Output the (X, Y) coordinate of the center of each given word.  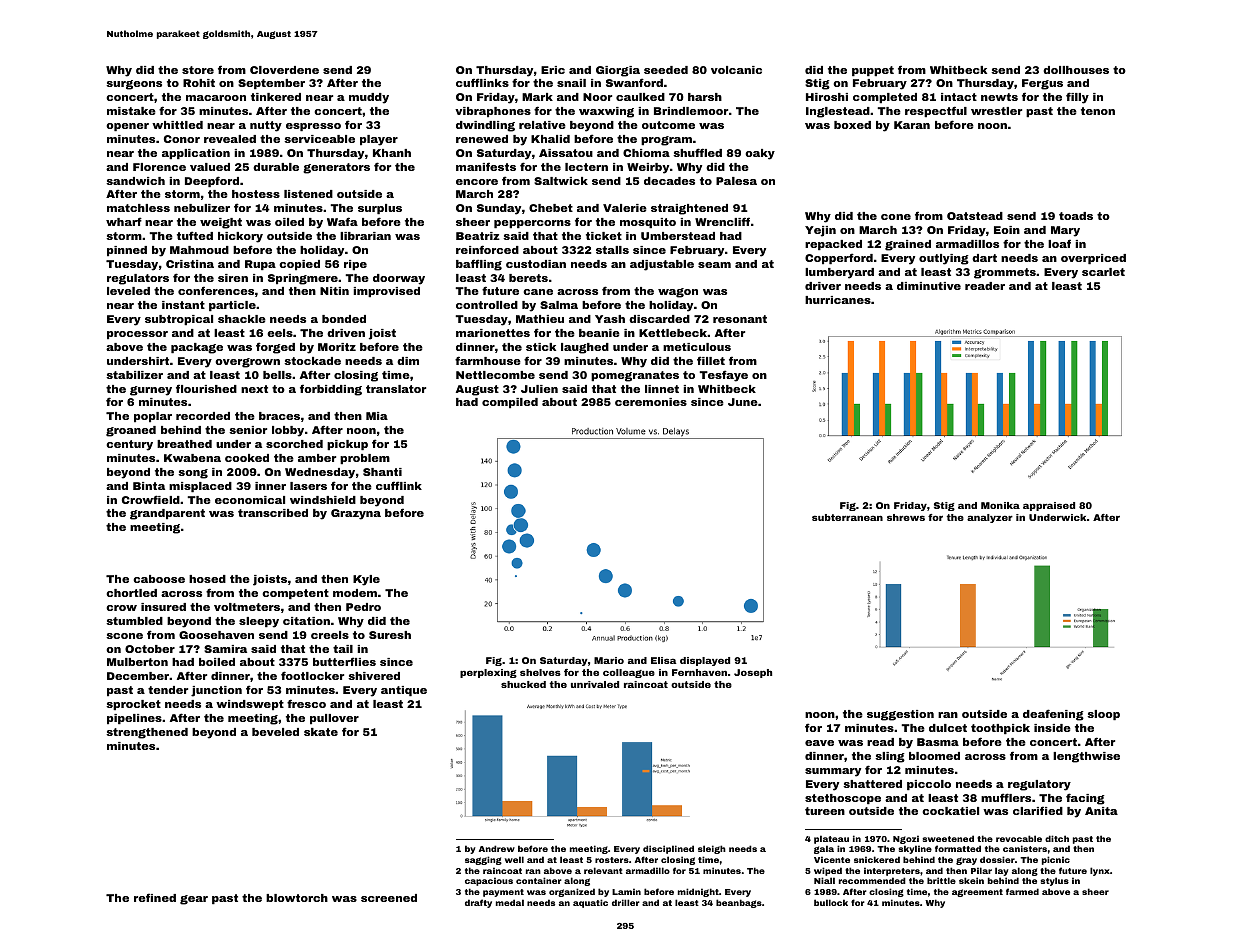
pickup (347, 445)
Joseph (753, 673)
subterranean (847, 517)
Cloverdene (284, 70)
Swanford (634, 82)
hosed (207, 579)
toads (1076, 216)
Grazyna (356, 514)
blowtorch (297, 898)
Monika (1000, 505)
